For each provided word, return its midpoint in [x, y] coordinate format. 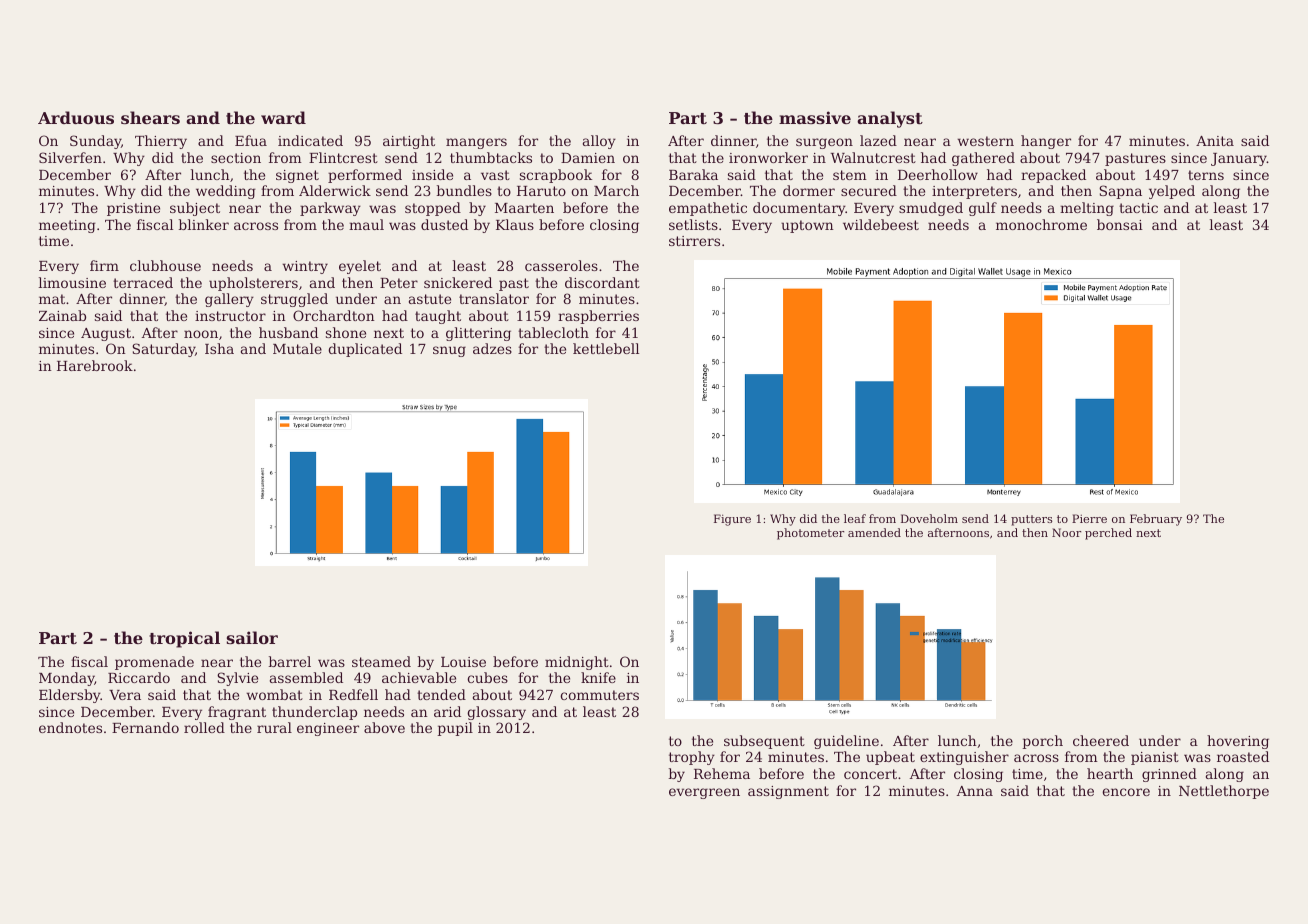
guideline [846, 742]
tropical [184, 639]
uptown [807, 226]
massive [815, 117]
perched [1108, 534]
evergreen [704, 793]
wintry [305, 267]
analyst [890, 119]
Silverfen [70, 157]
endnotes [70, 727]
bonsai [1120, 224]
